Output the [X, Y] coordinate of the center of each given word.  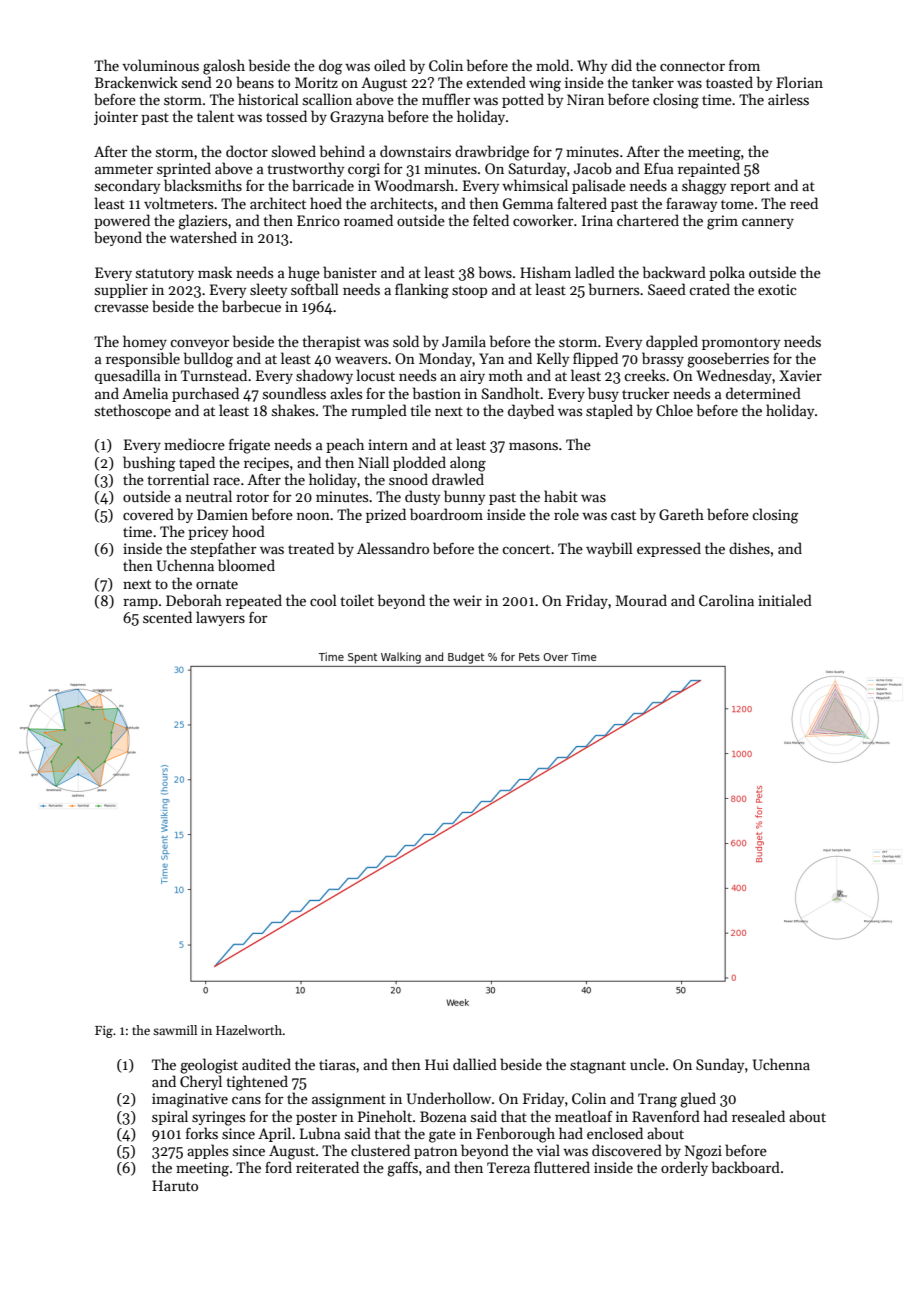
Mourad [641, 600]
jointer [116, 118]
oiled [390, 65]
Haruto [175, 1185]
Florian [799, 82]
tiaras [337, 1064]
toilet [357, 600]
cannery [768, 223]
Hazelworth [249, 1030]
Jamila [464, 341]
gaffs [402, 1169]
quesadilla [128, 376]
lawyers [220, 618]
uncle [647, 1064]
